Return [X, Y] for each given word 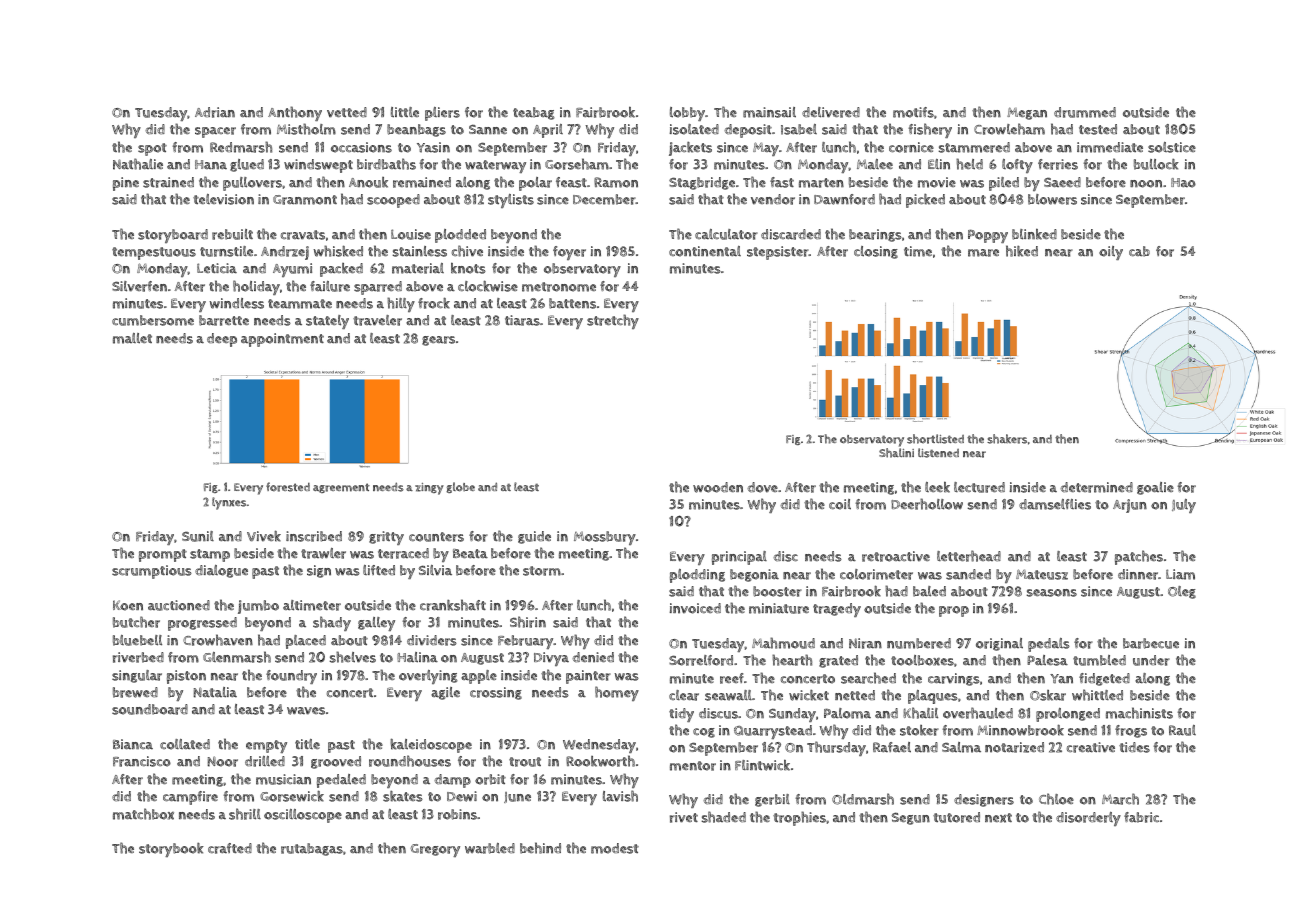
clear [684, 695]
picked [925, 201]
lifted [379, 570]
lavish [620, 796]
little [405, 112]
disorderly [1088, 819]
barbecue [1151, 643]
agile [445, 693]
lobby [687, 114]
